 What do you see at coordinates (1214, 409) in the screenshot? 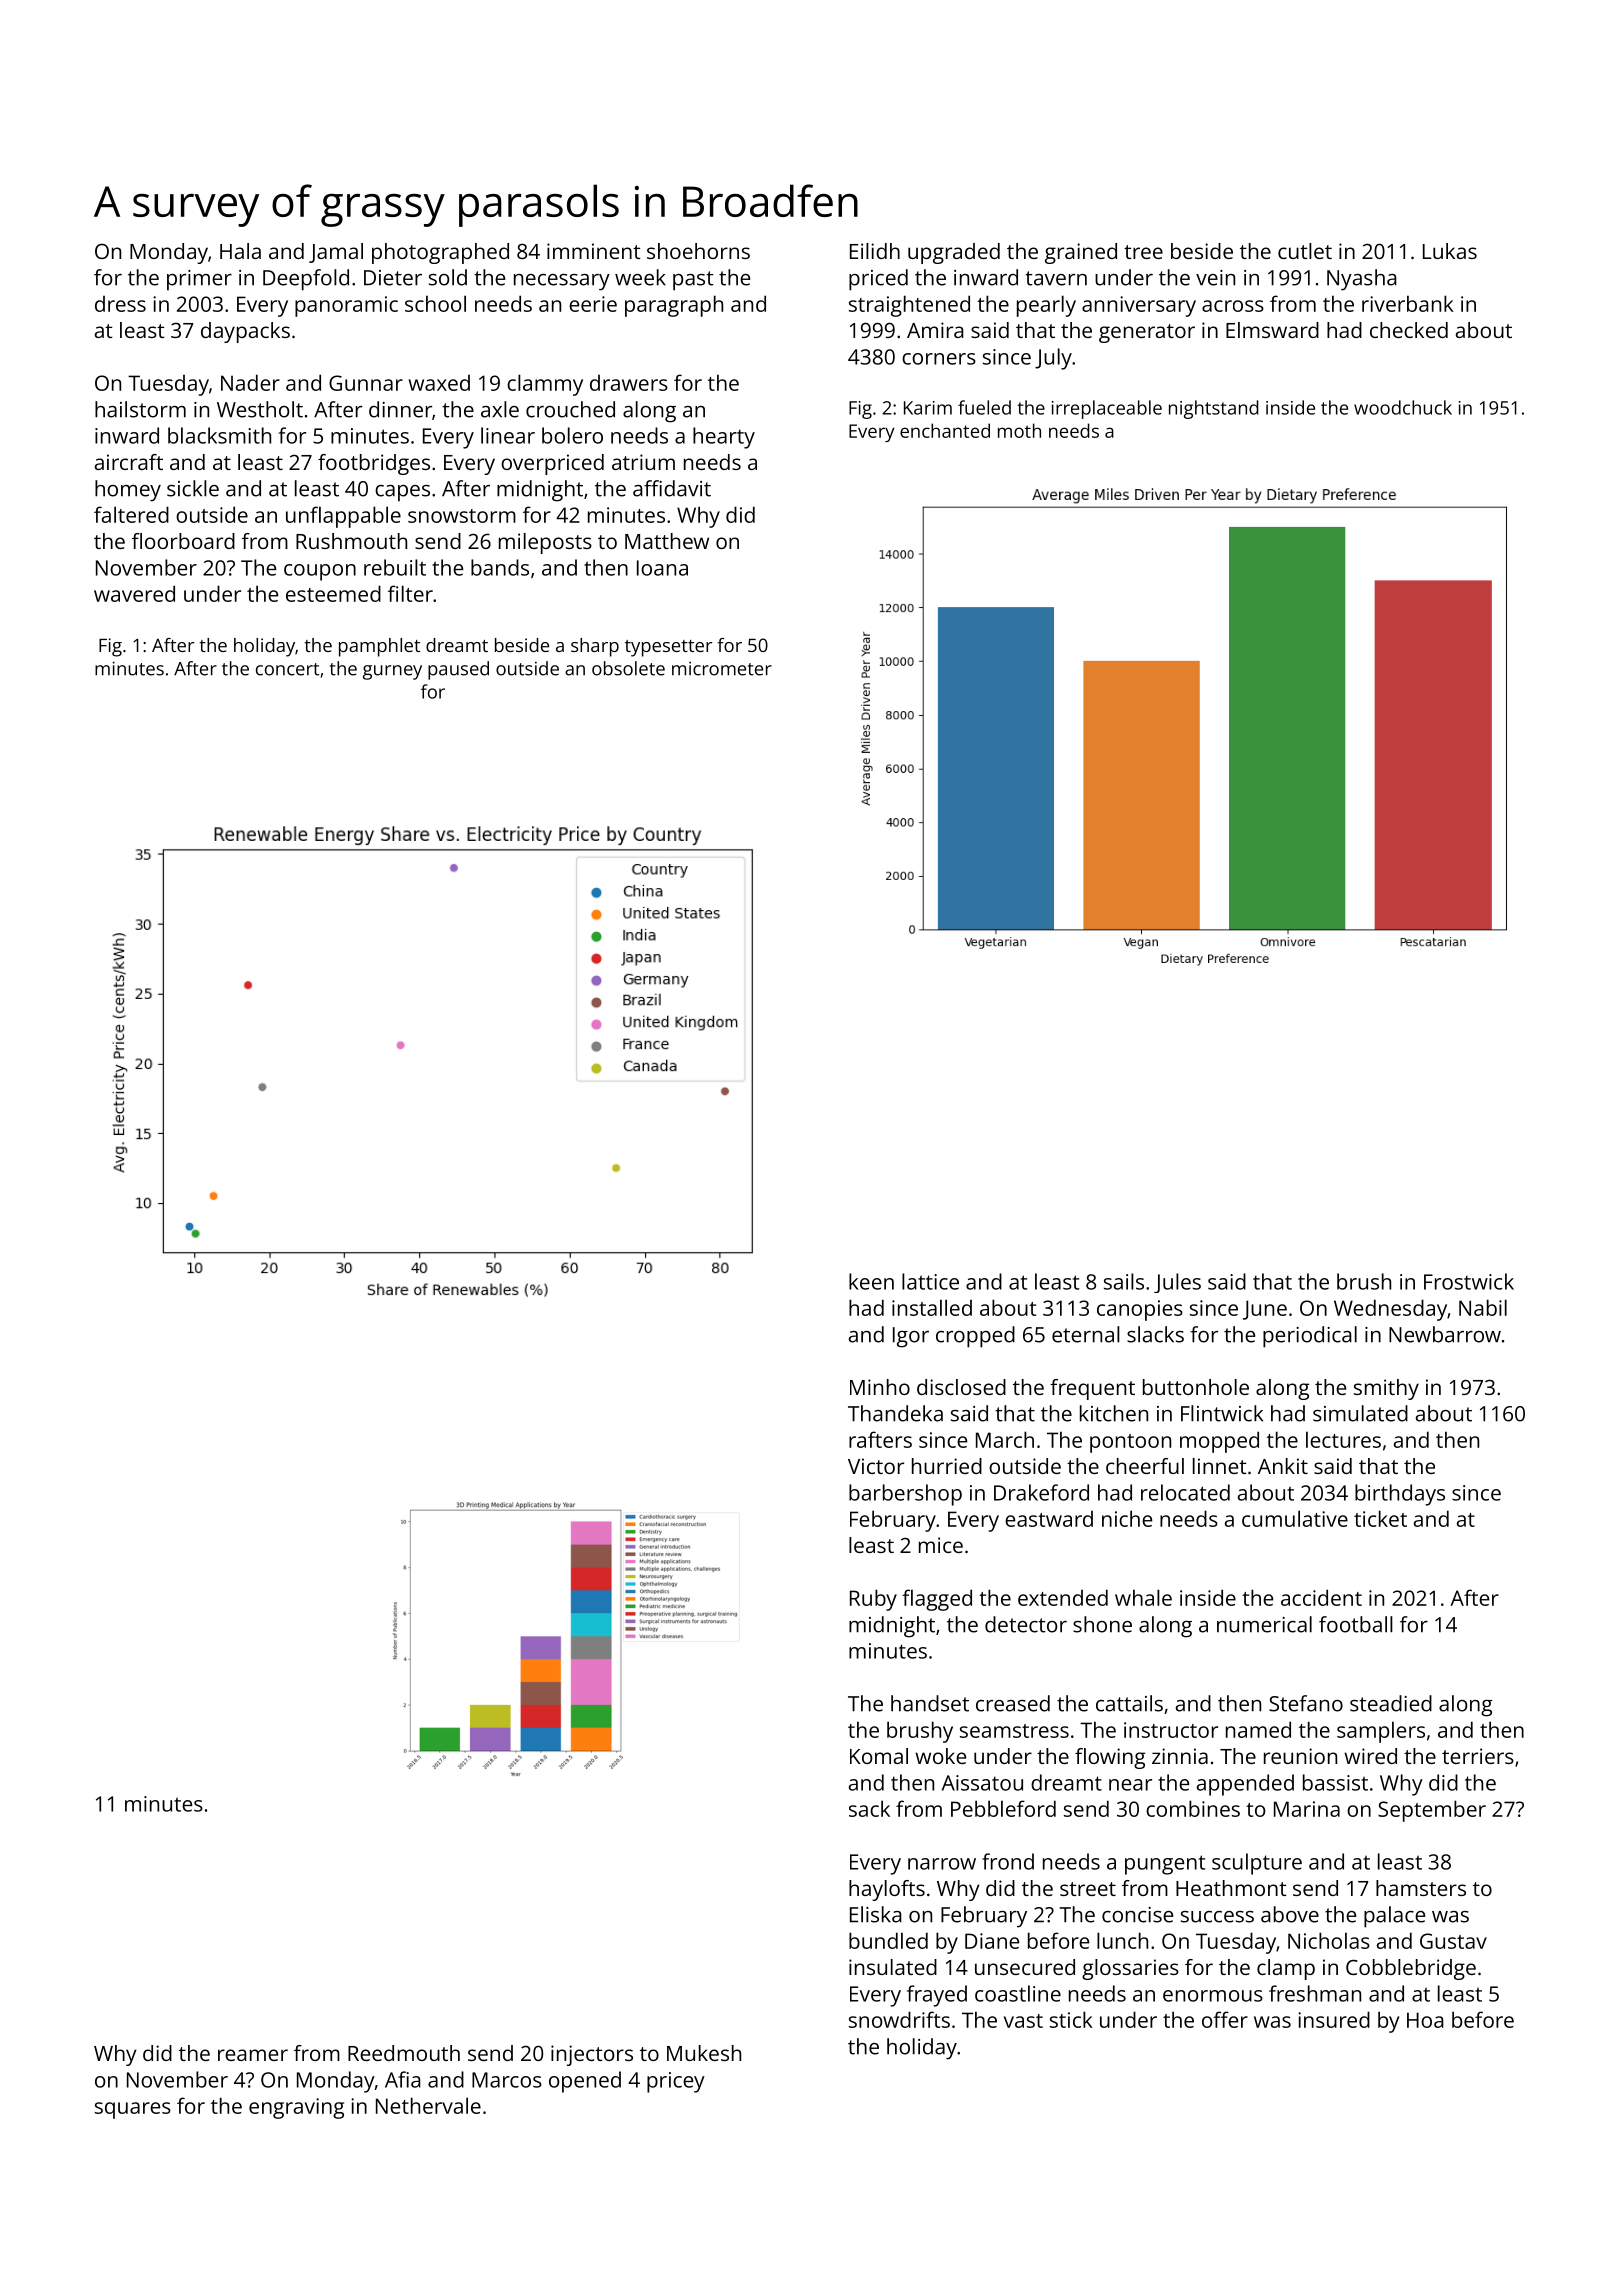
I see `nightstand` at bounding box center [1214, 409].
